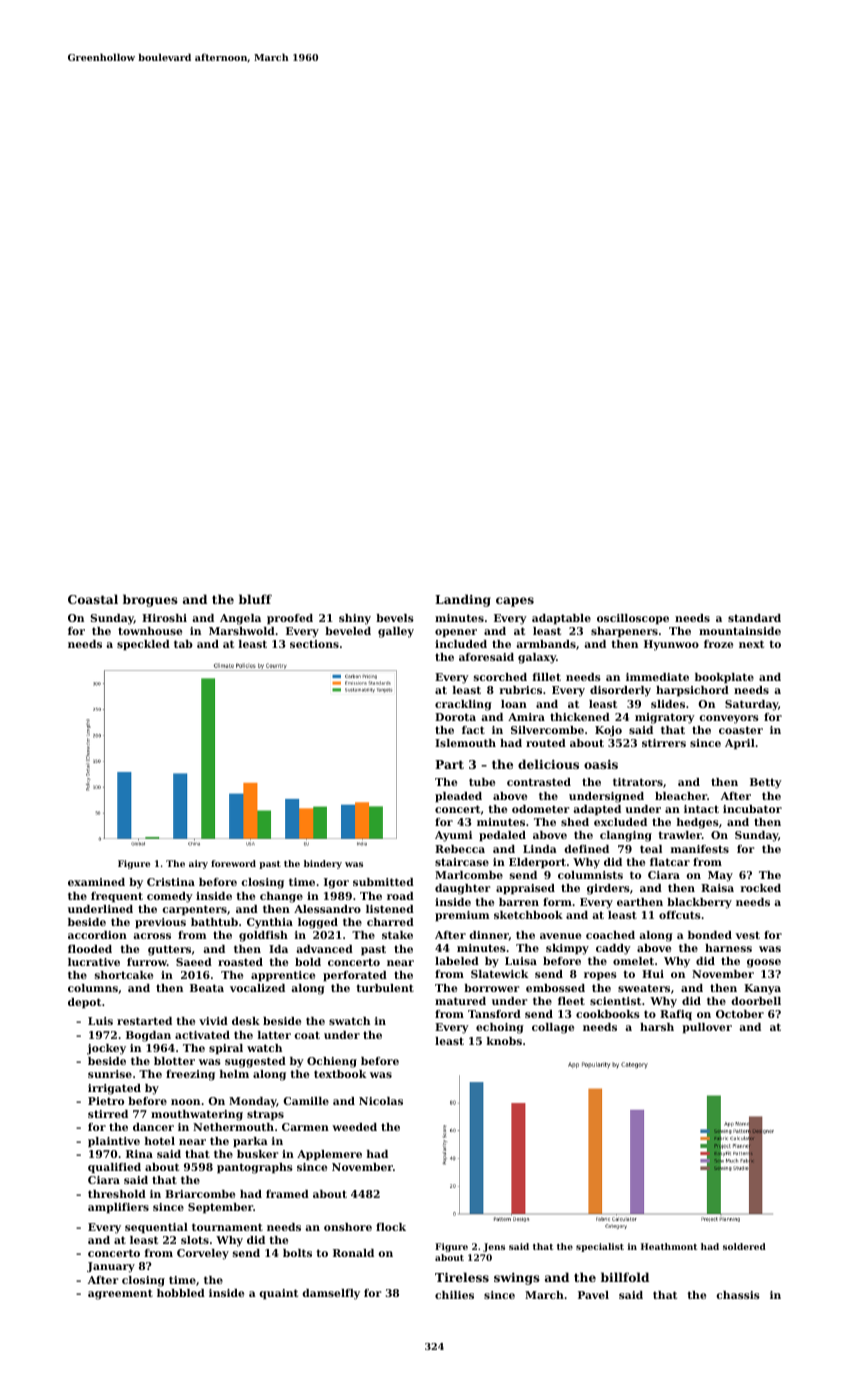 The image size is (849, 1400). I want to click on quaint, so click(278, 1294).
